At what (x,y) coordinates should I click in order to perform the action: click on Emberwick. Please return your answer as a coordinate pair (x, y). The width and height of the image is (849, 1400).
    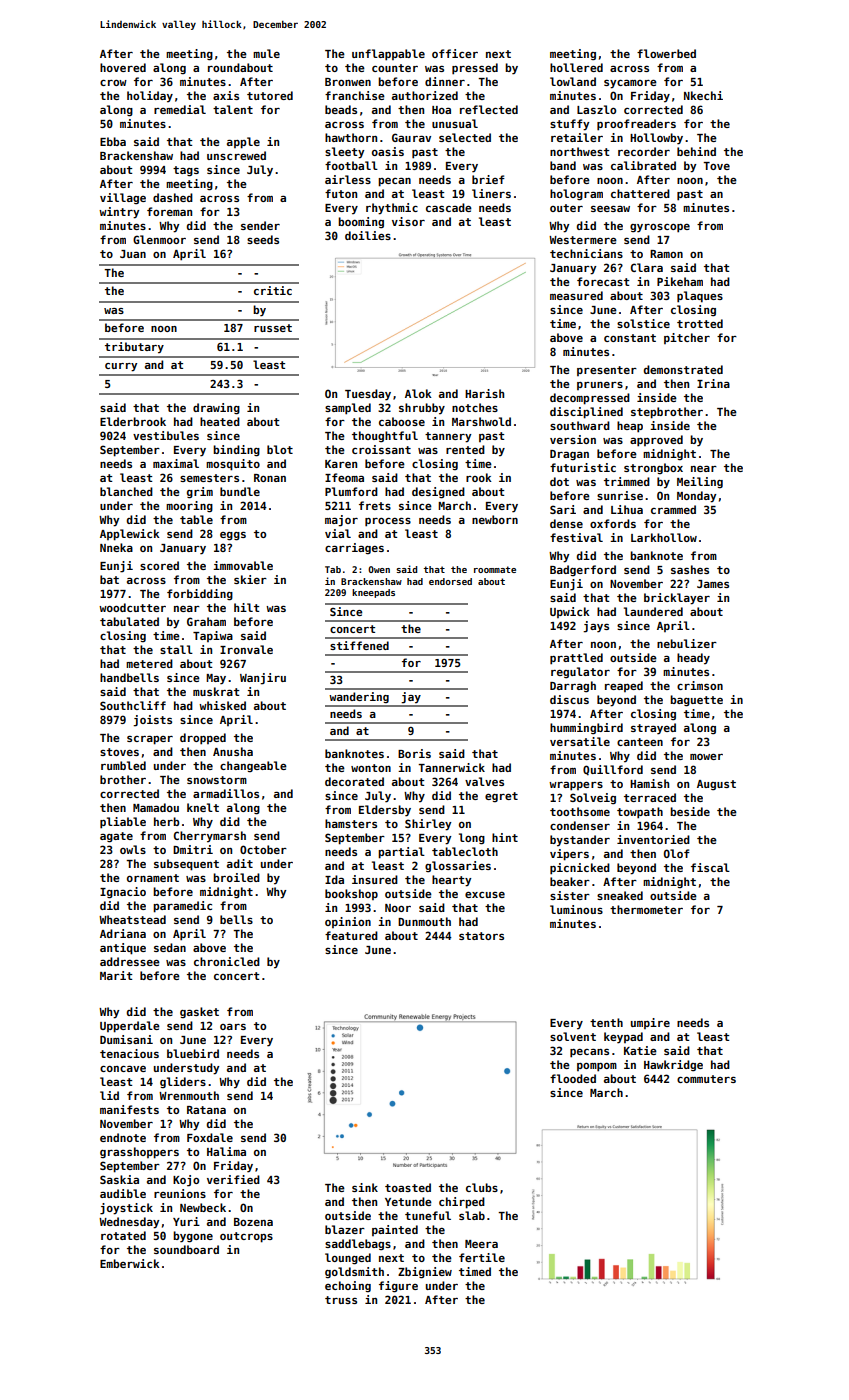
    Looking at the image, I should click on (130, 1263).
